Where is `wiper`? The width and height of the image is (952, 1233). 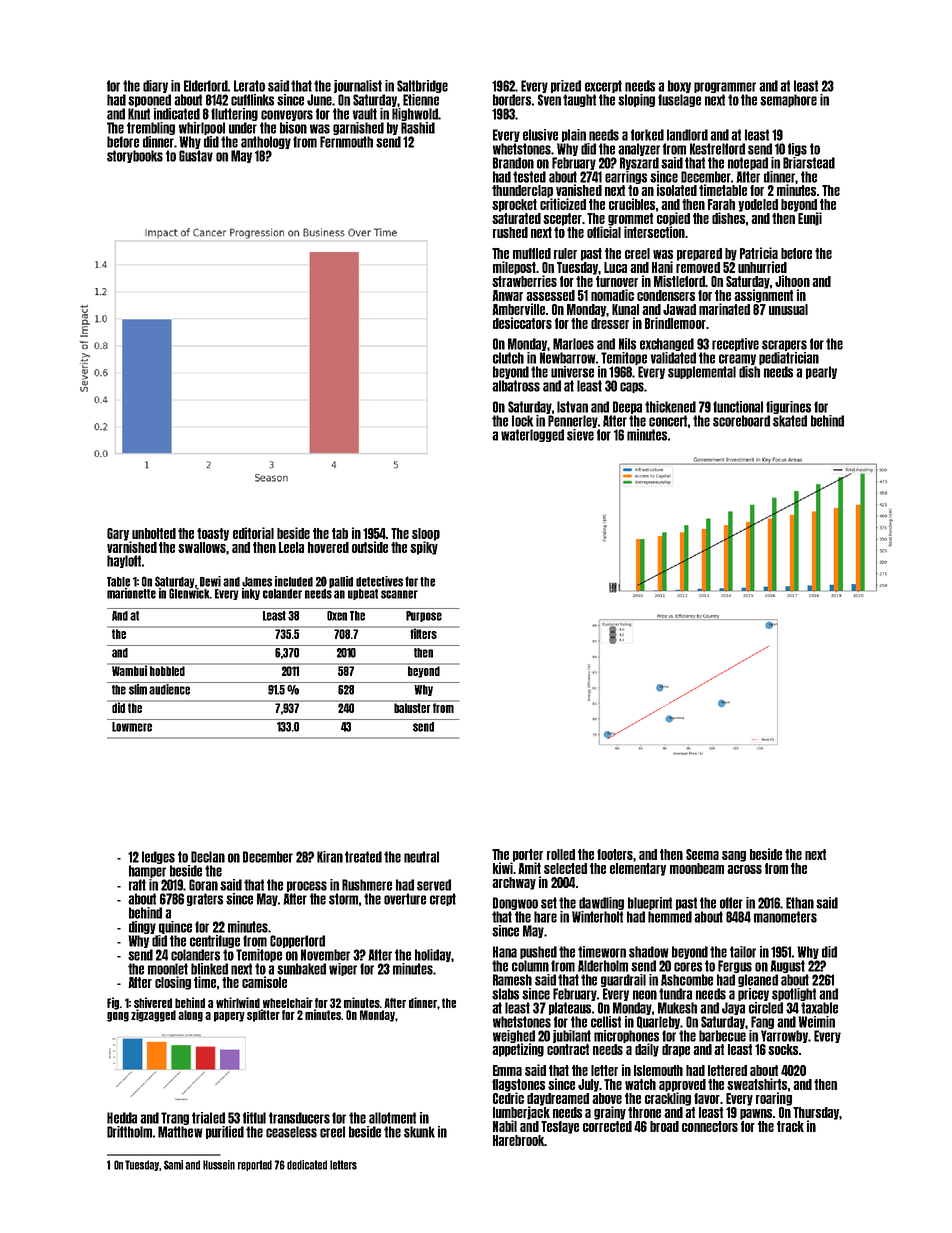
wiper is located at coordinates (343, 969).
